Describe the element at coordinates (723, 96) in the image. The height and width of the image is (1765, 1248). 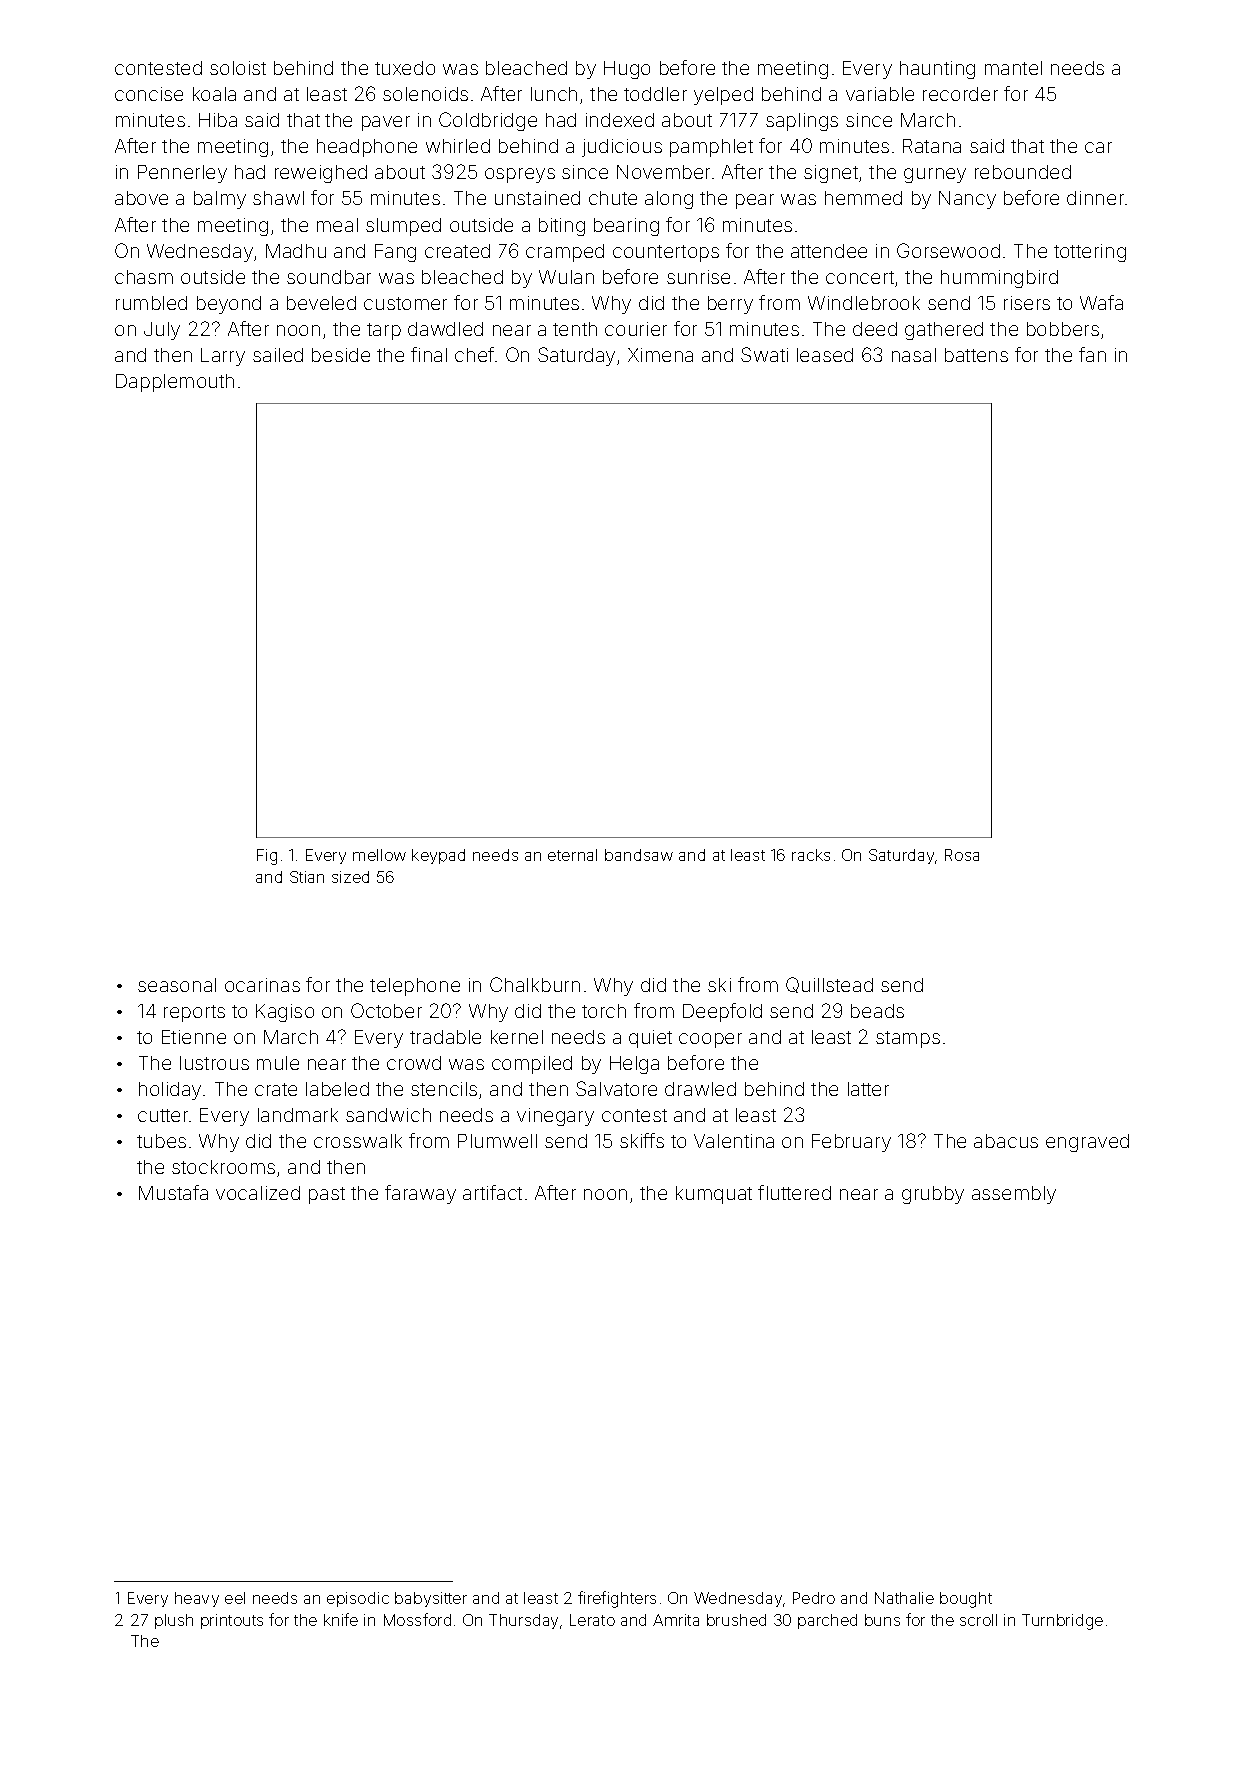
I see `yelped` at that location.
